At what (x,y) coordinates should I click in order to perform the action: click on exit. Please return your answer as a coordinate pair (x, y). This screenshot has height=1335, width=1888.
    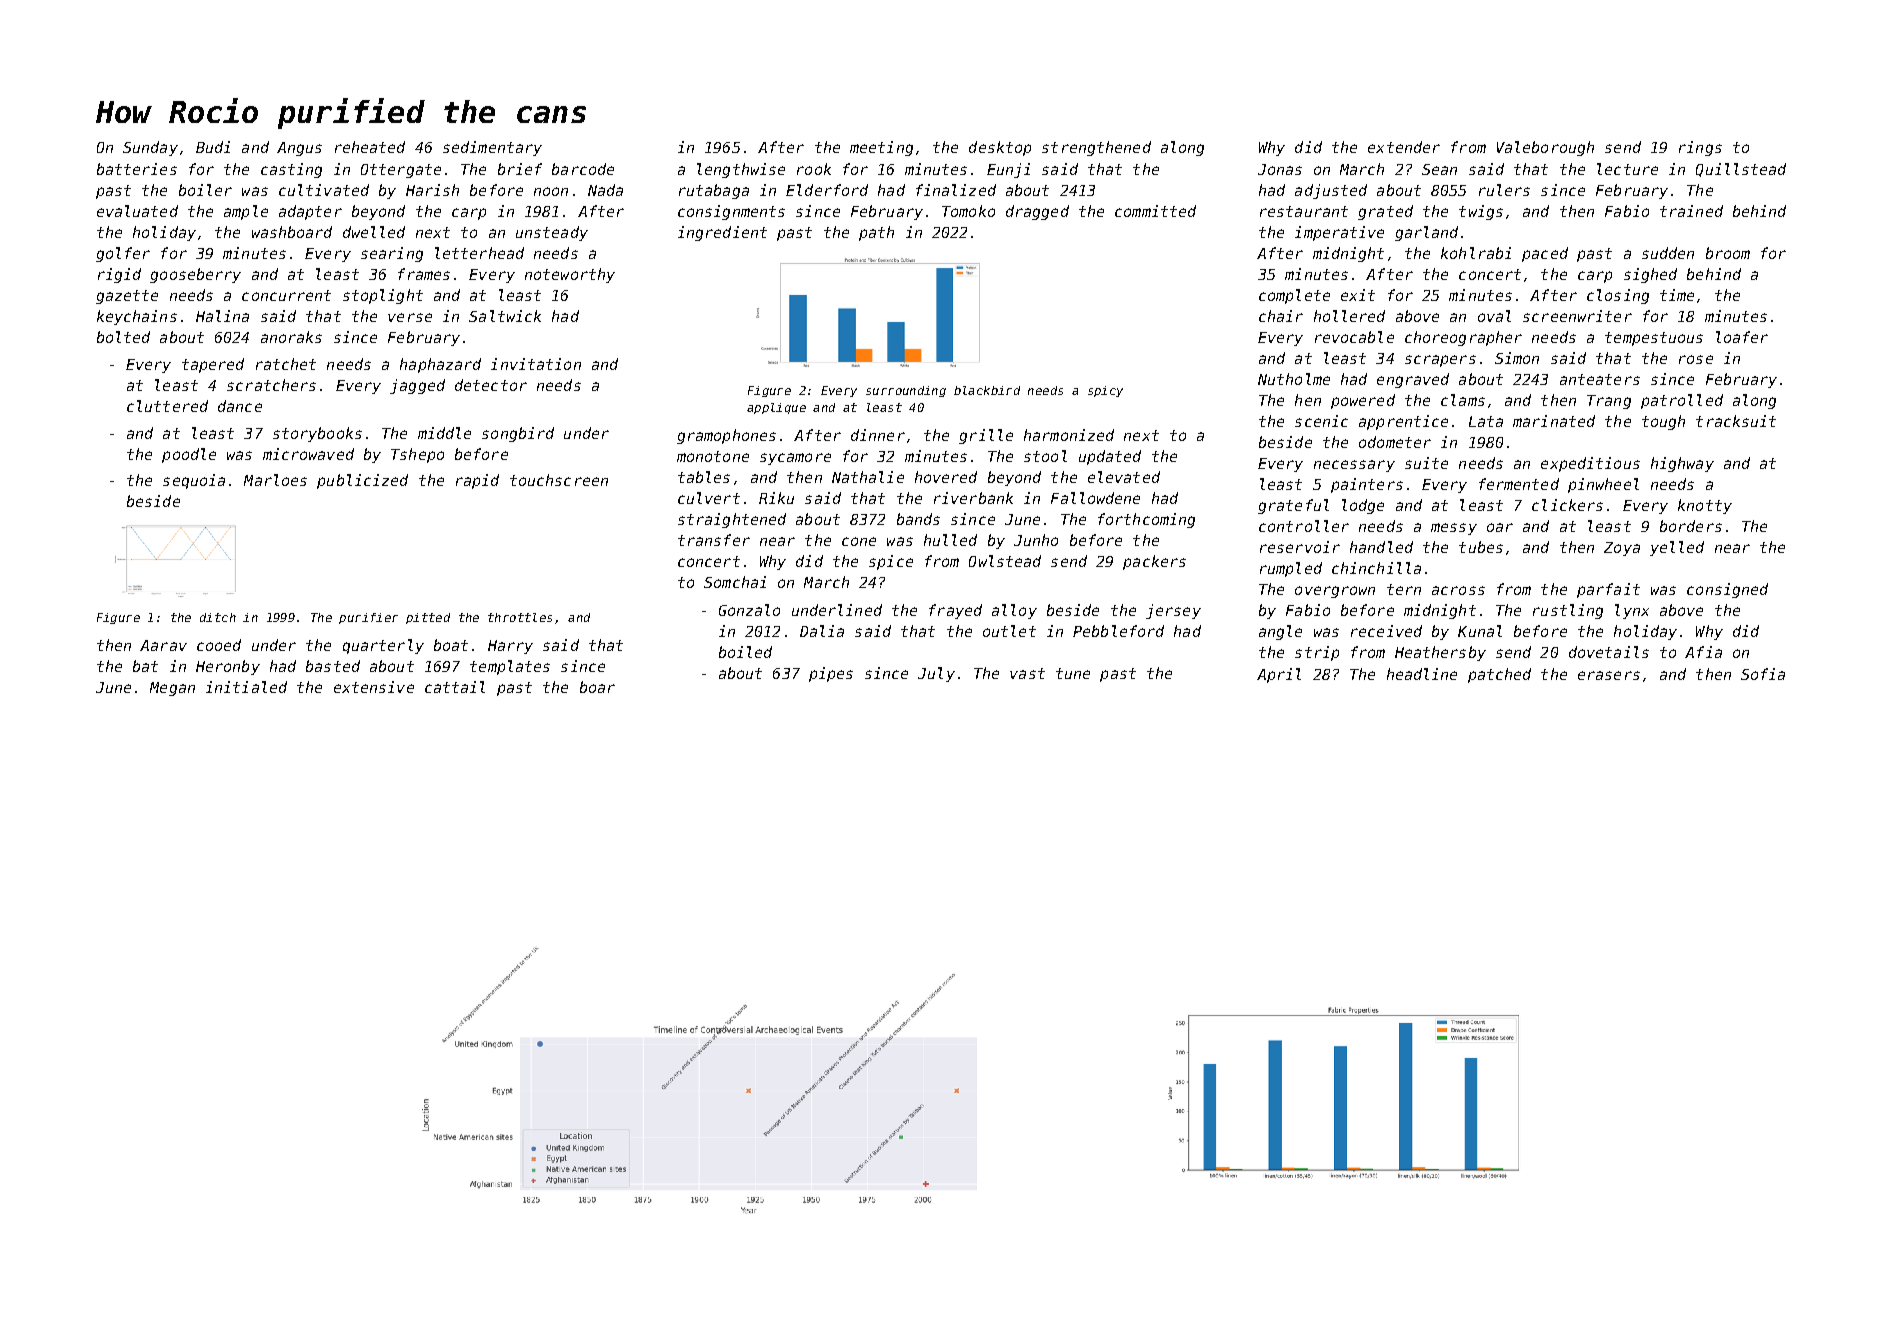
    Looking at the image, I should click on (1358, 295).
